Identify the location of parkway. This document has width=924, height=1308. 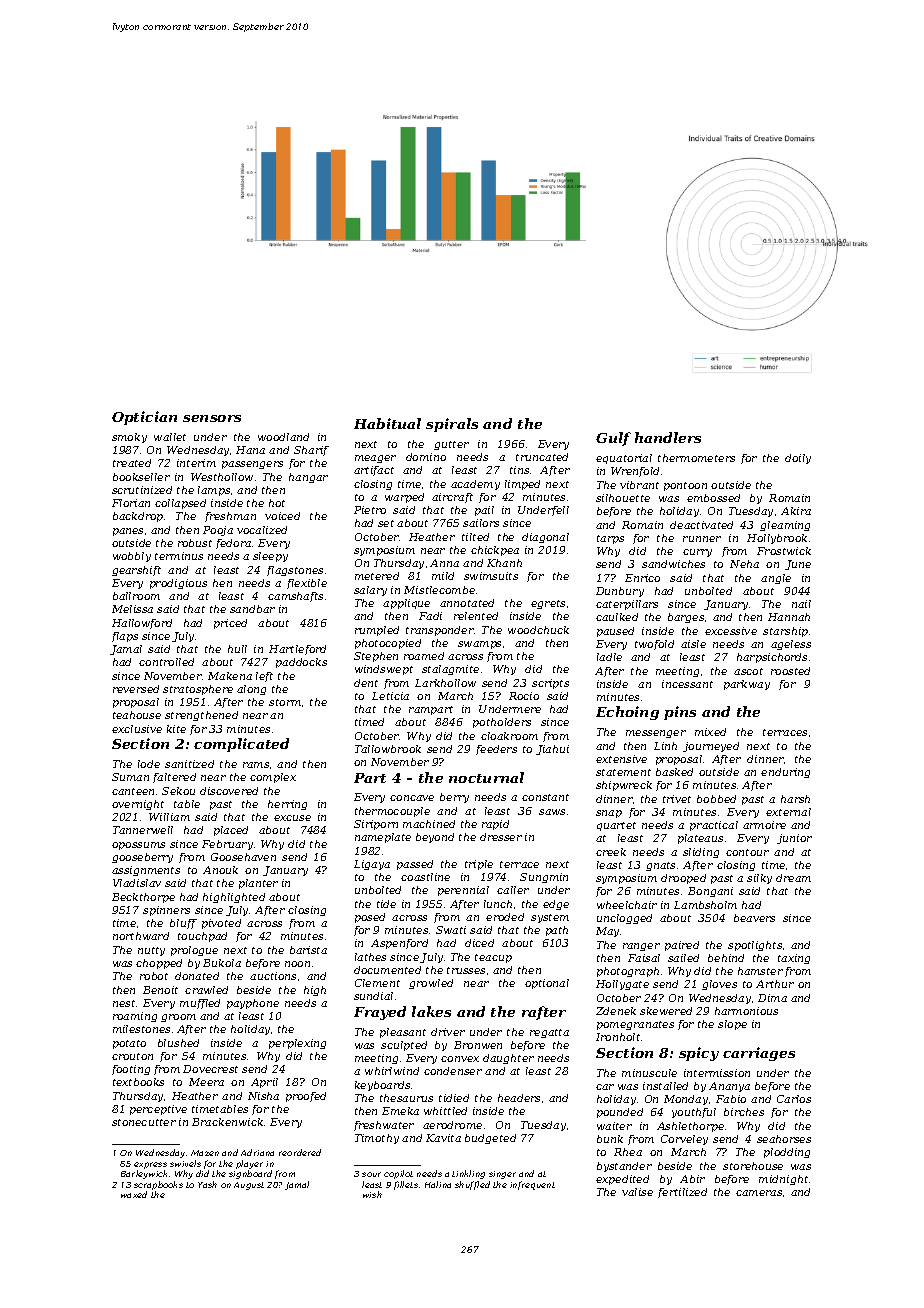
(747, 685).
